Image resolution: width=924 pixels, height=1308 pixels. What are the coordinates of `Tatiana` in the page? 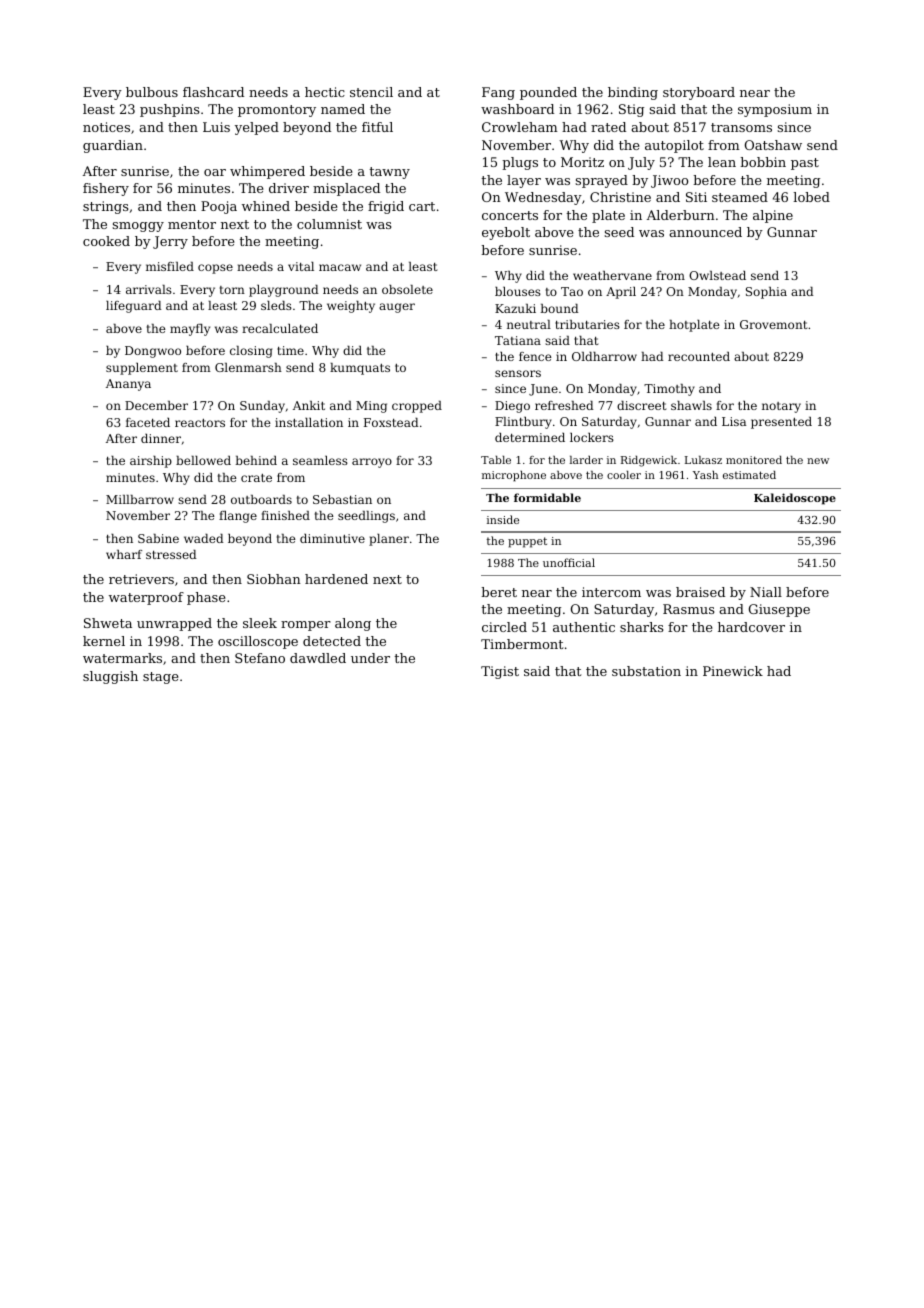 It's located at (518, 340).
